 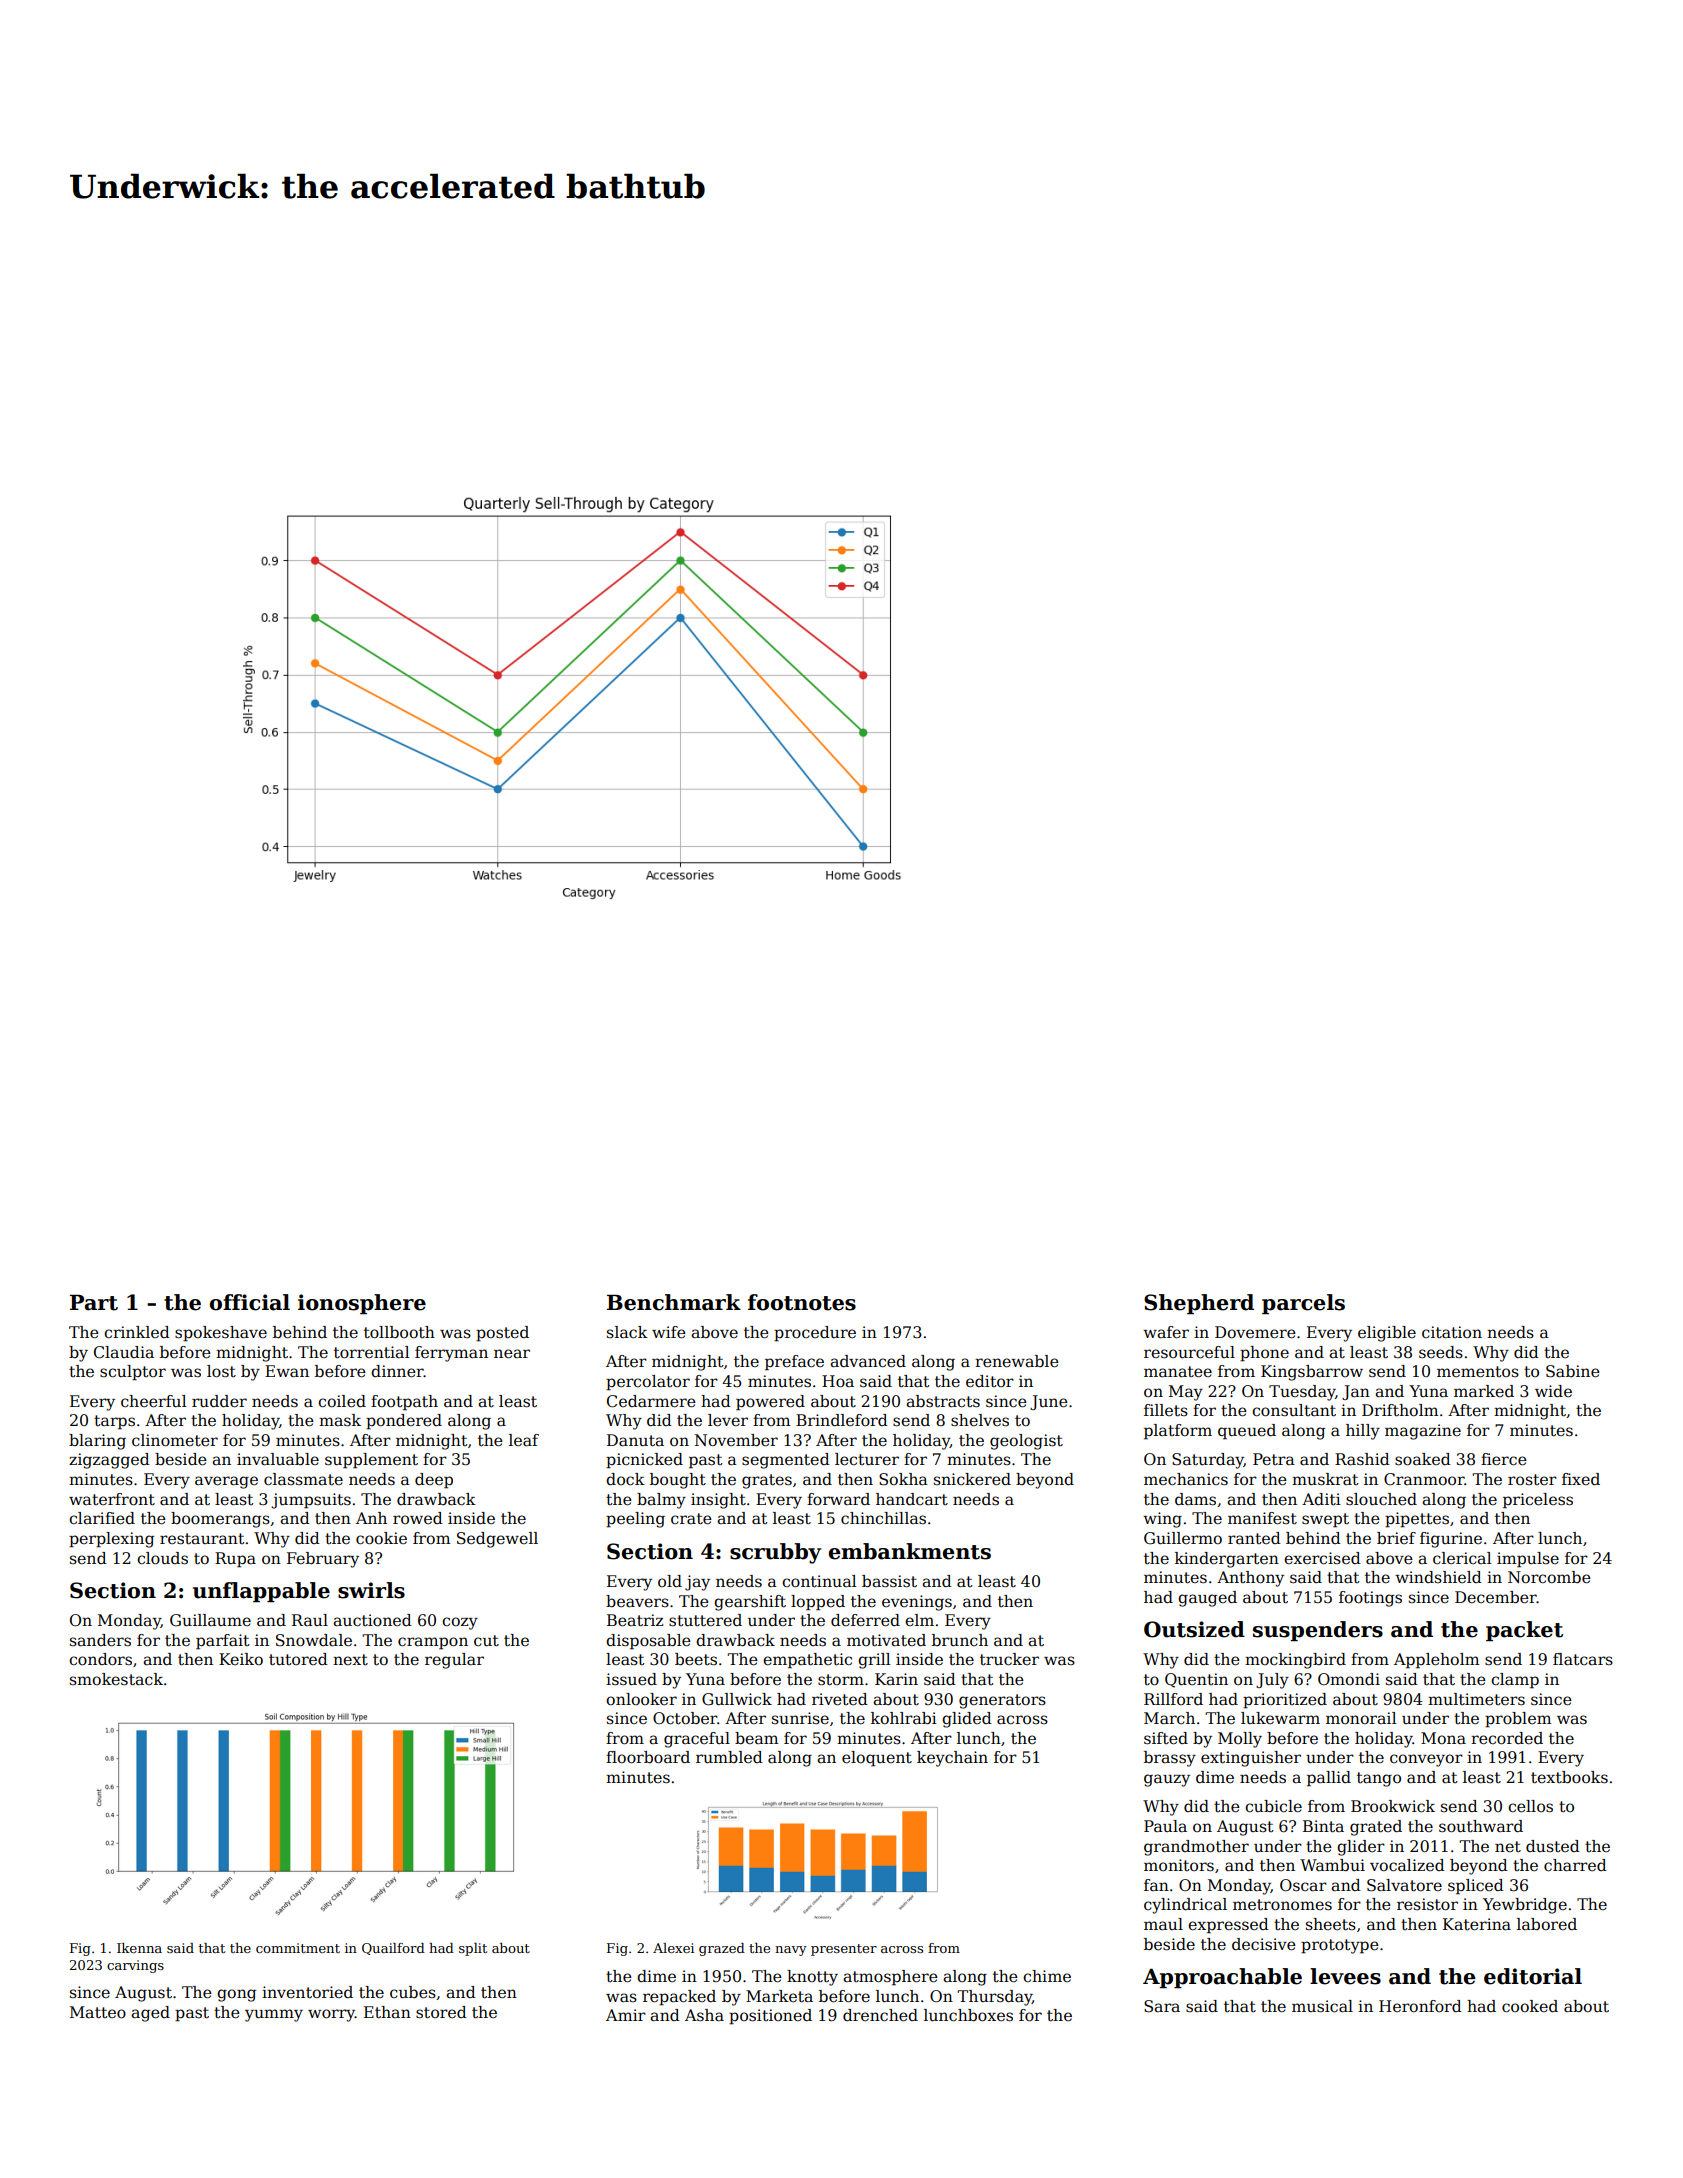 What do you see at coordinates (1504, 1459) in the document?
I see `fierce` at bounding box center [1504, 1459].
